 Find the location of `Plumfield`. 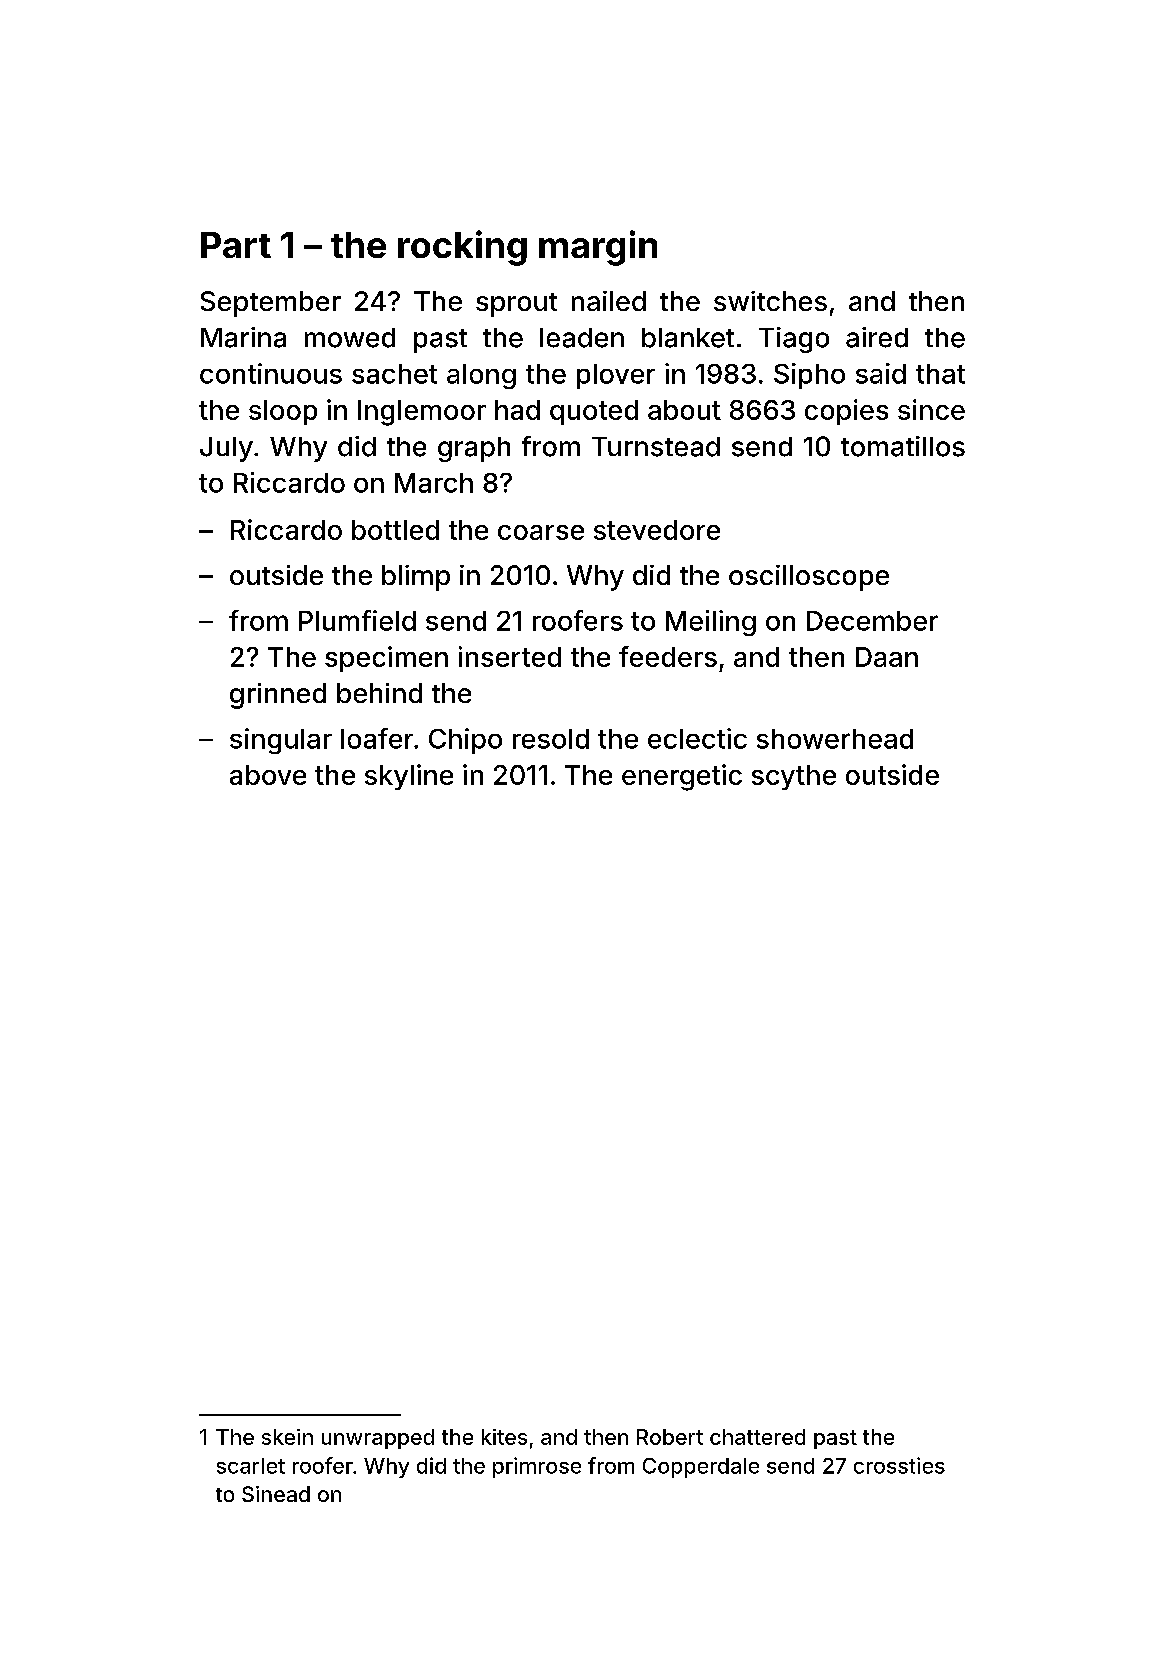

Plumfield is located at coordinates (357, 620).
